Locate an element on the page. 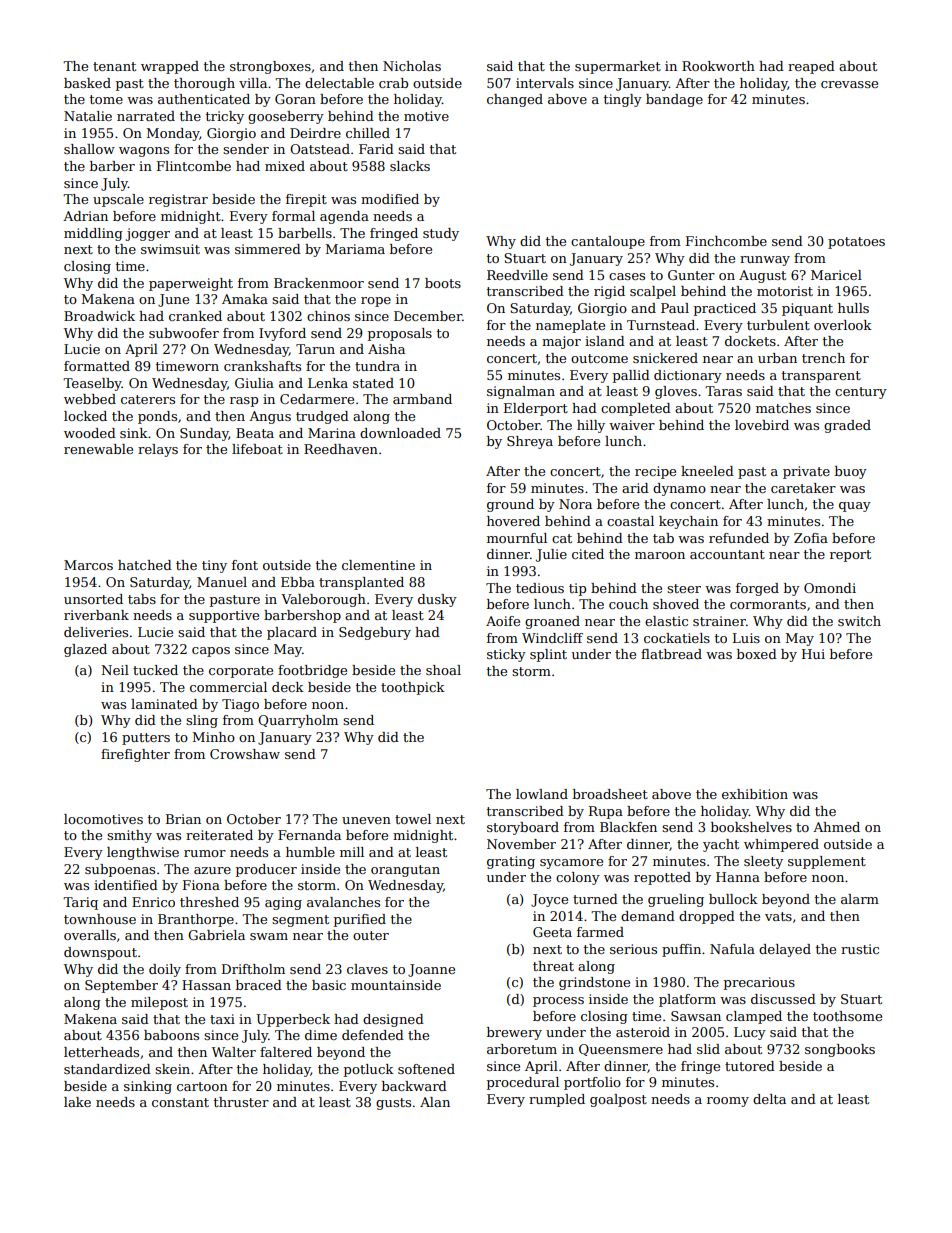 The image size is (952, 1233). toothpick is located at coordinates (413, 688).
